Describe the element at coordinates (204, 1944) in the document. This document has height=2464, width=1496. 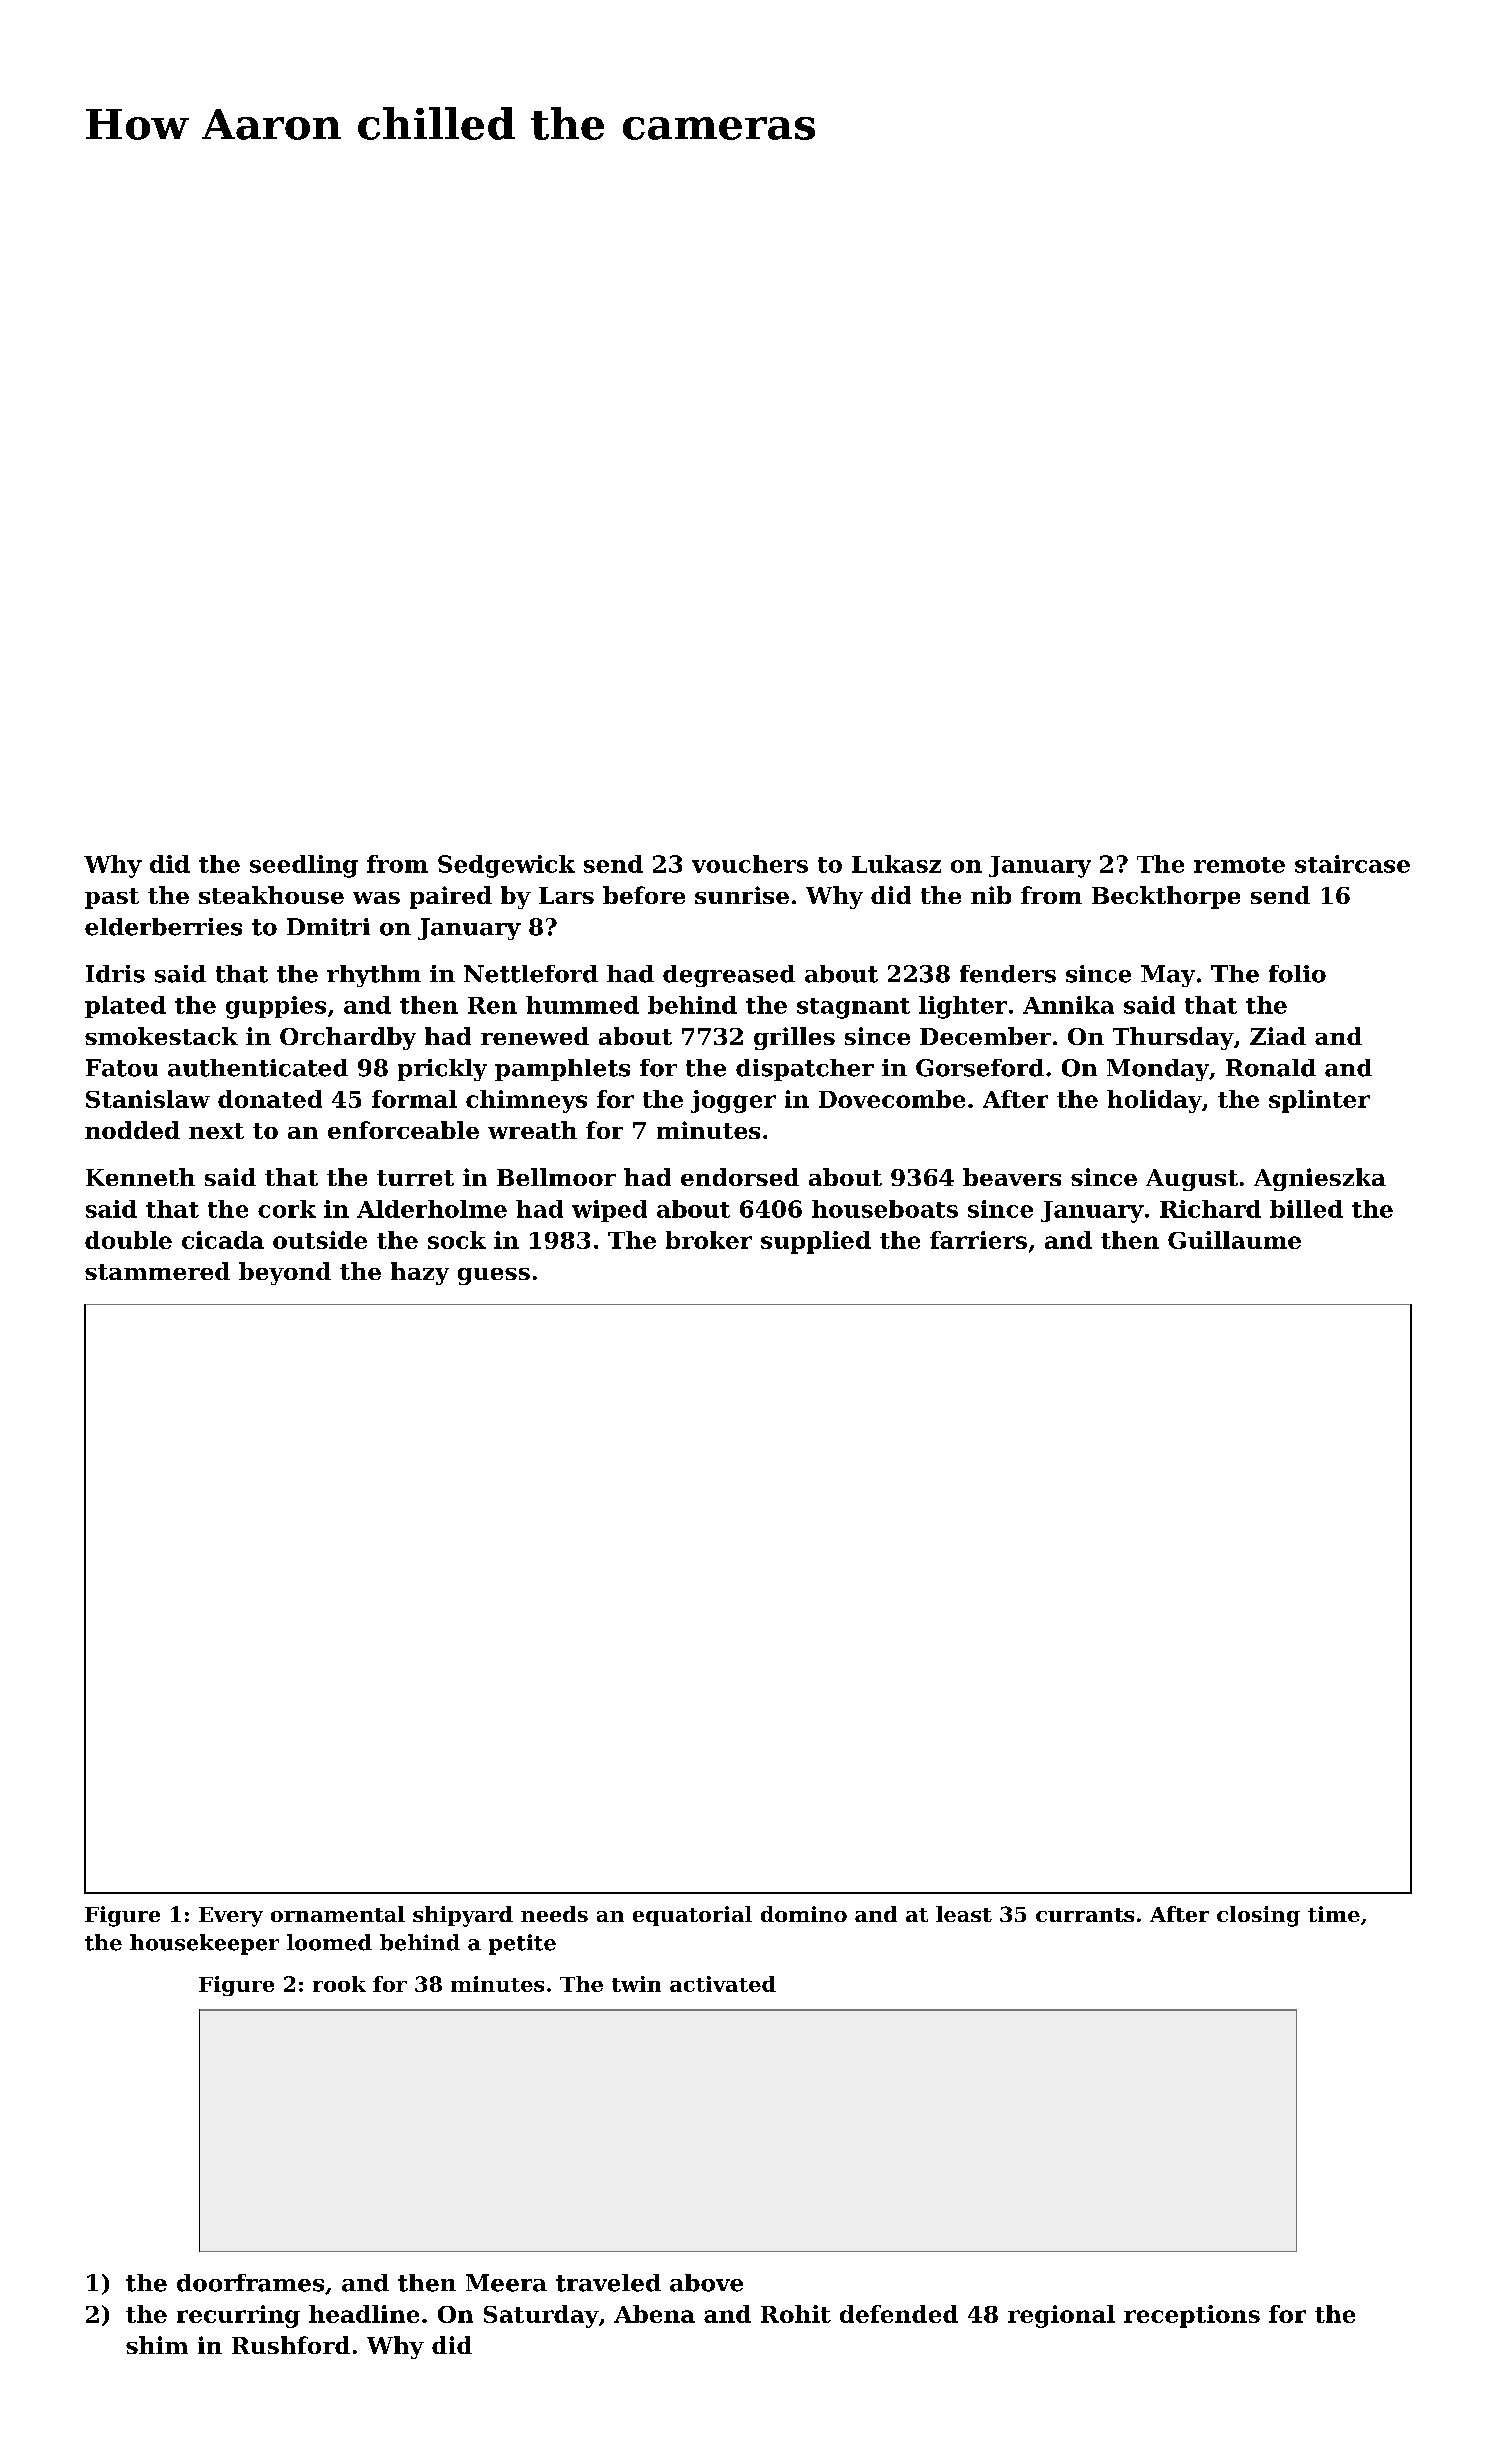
I see `housekeeper` at that location.
